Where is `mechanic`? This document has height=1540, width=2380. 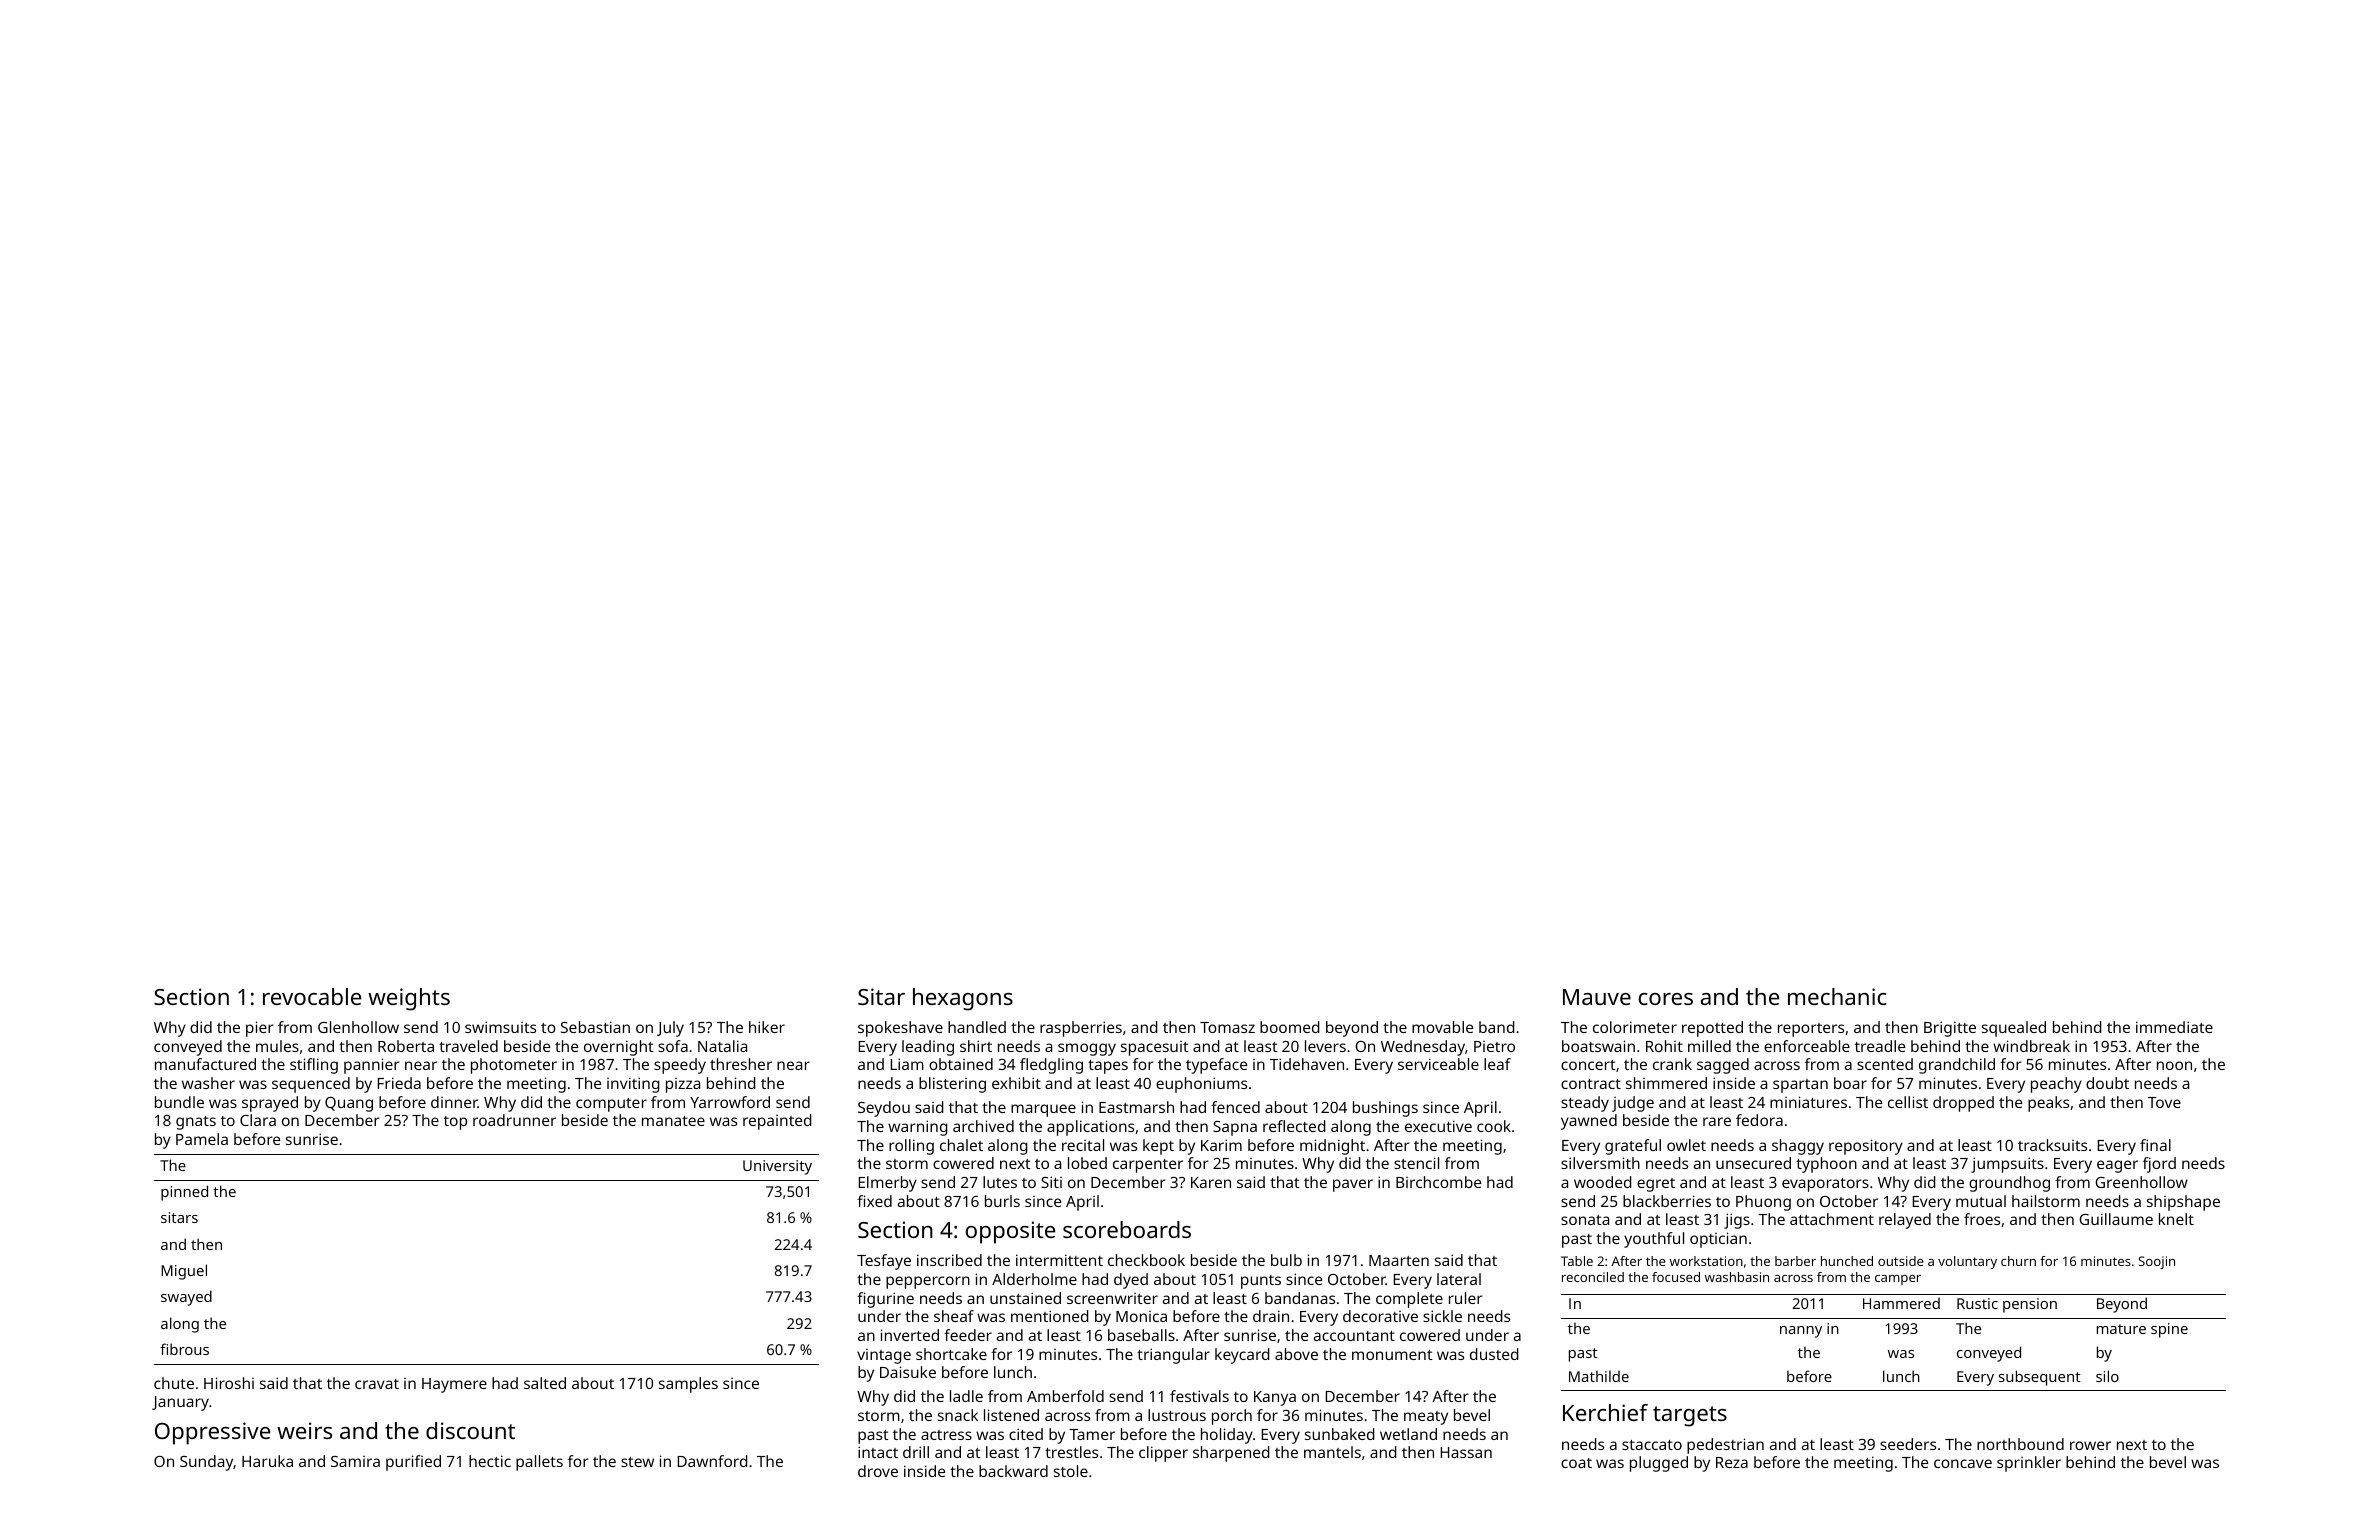 mechanic is located at coordinates (1837, 996).
